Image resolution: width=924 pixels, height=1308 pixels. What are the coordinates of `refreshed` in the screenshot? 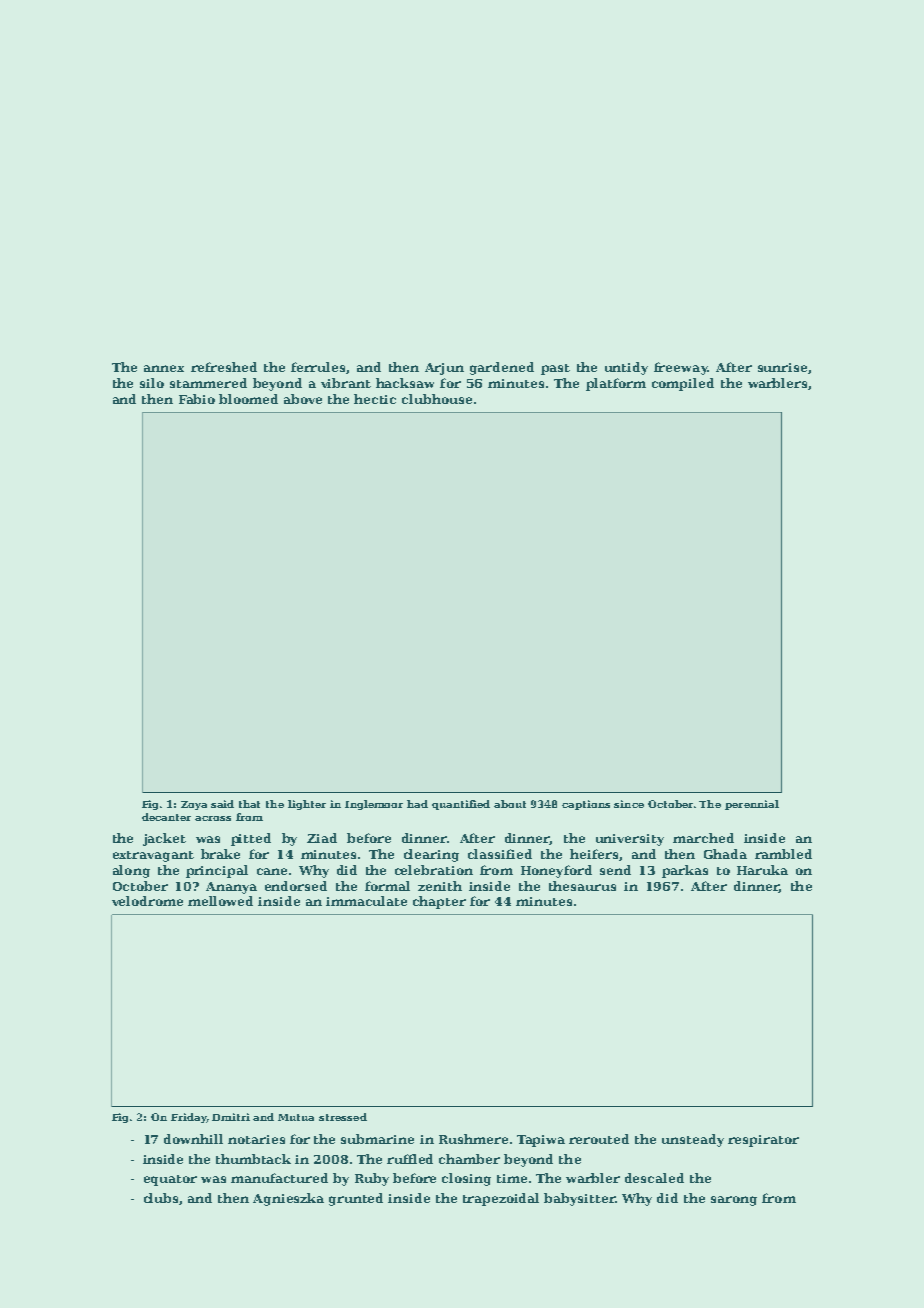 It's located at (224, 367).
